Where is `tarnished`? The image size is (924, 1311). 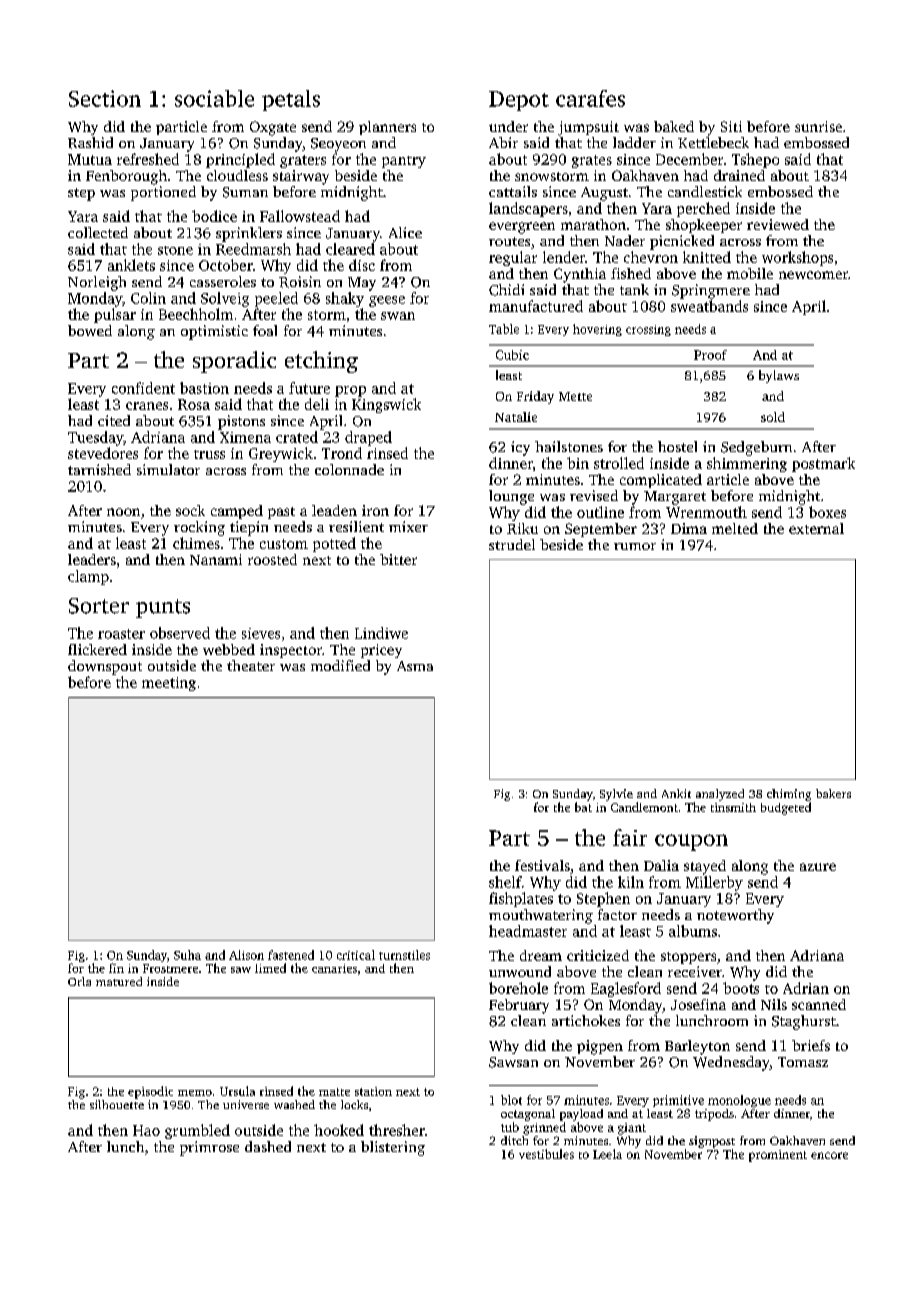 tarnished is located at coordinates (99, 469).
